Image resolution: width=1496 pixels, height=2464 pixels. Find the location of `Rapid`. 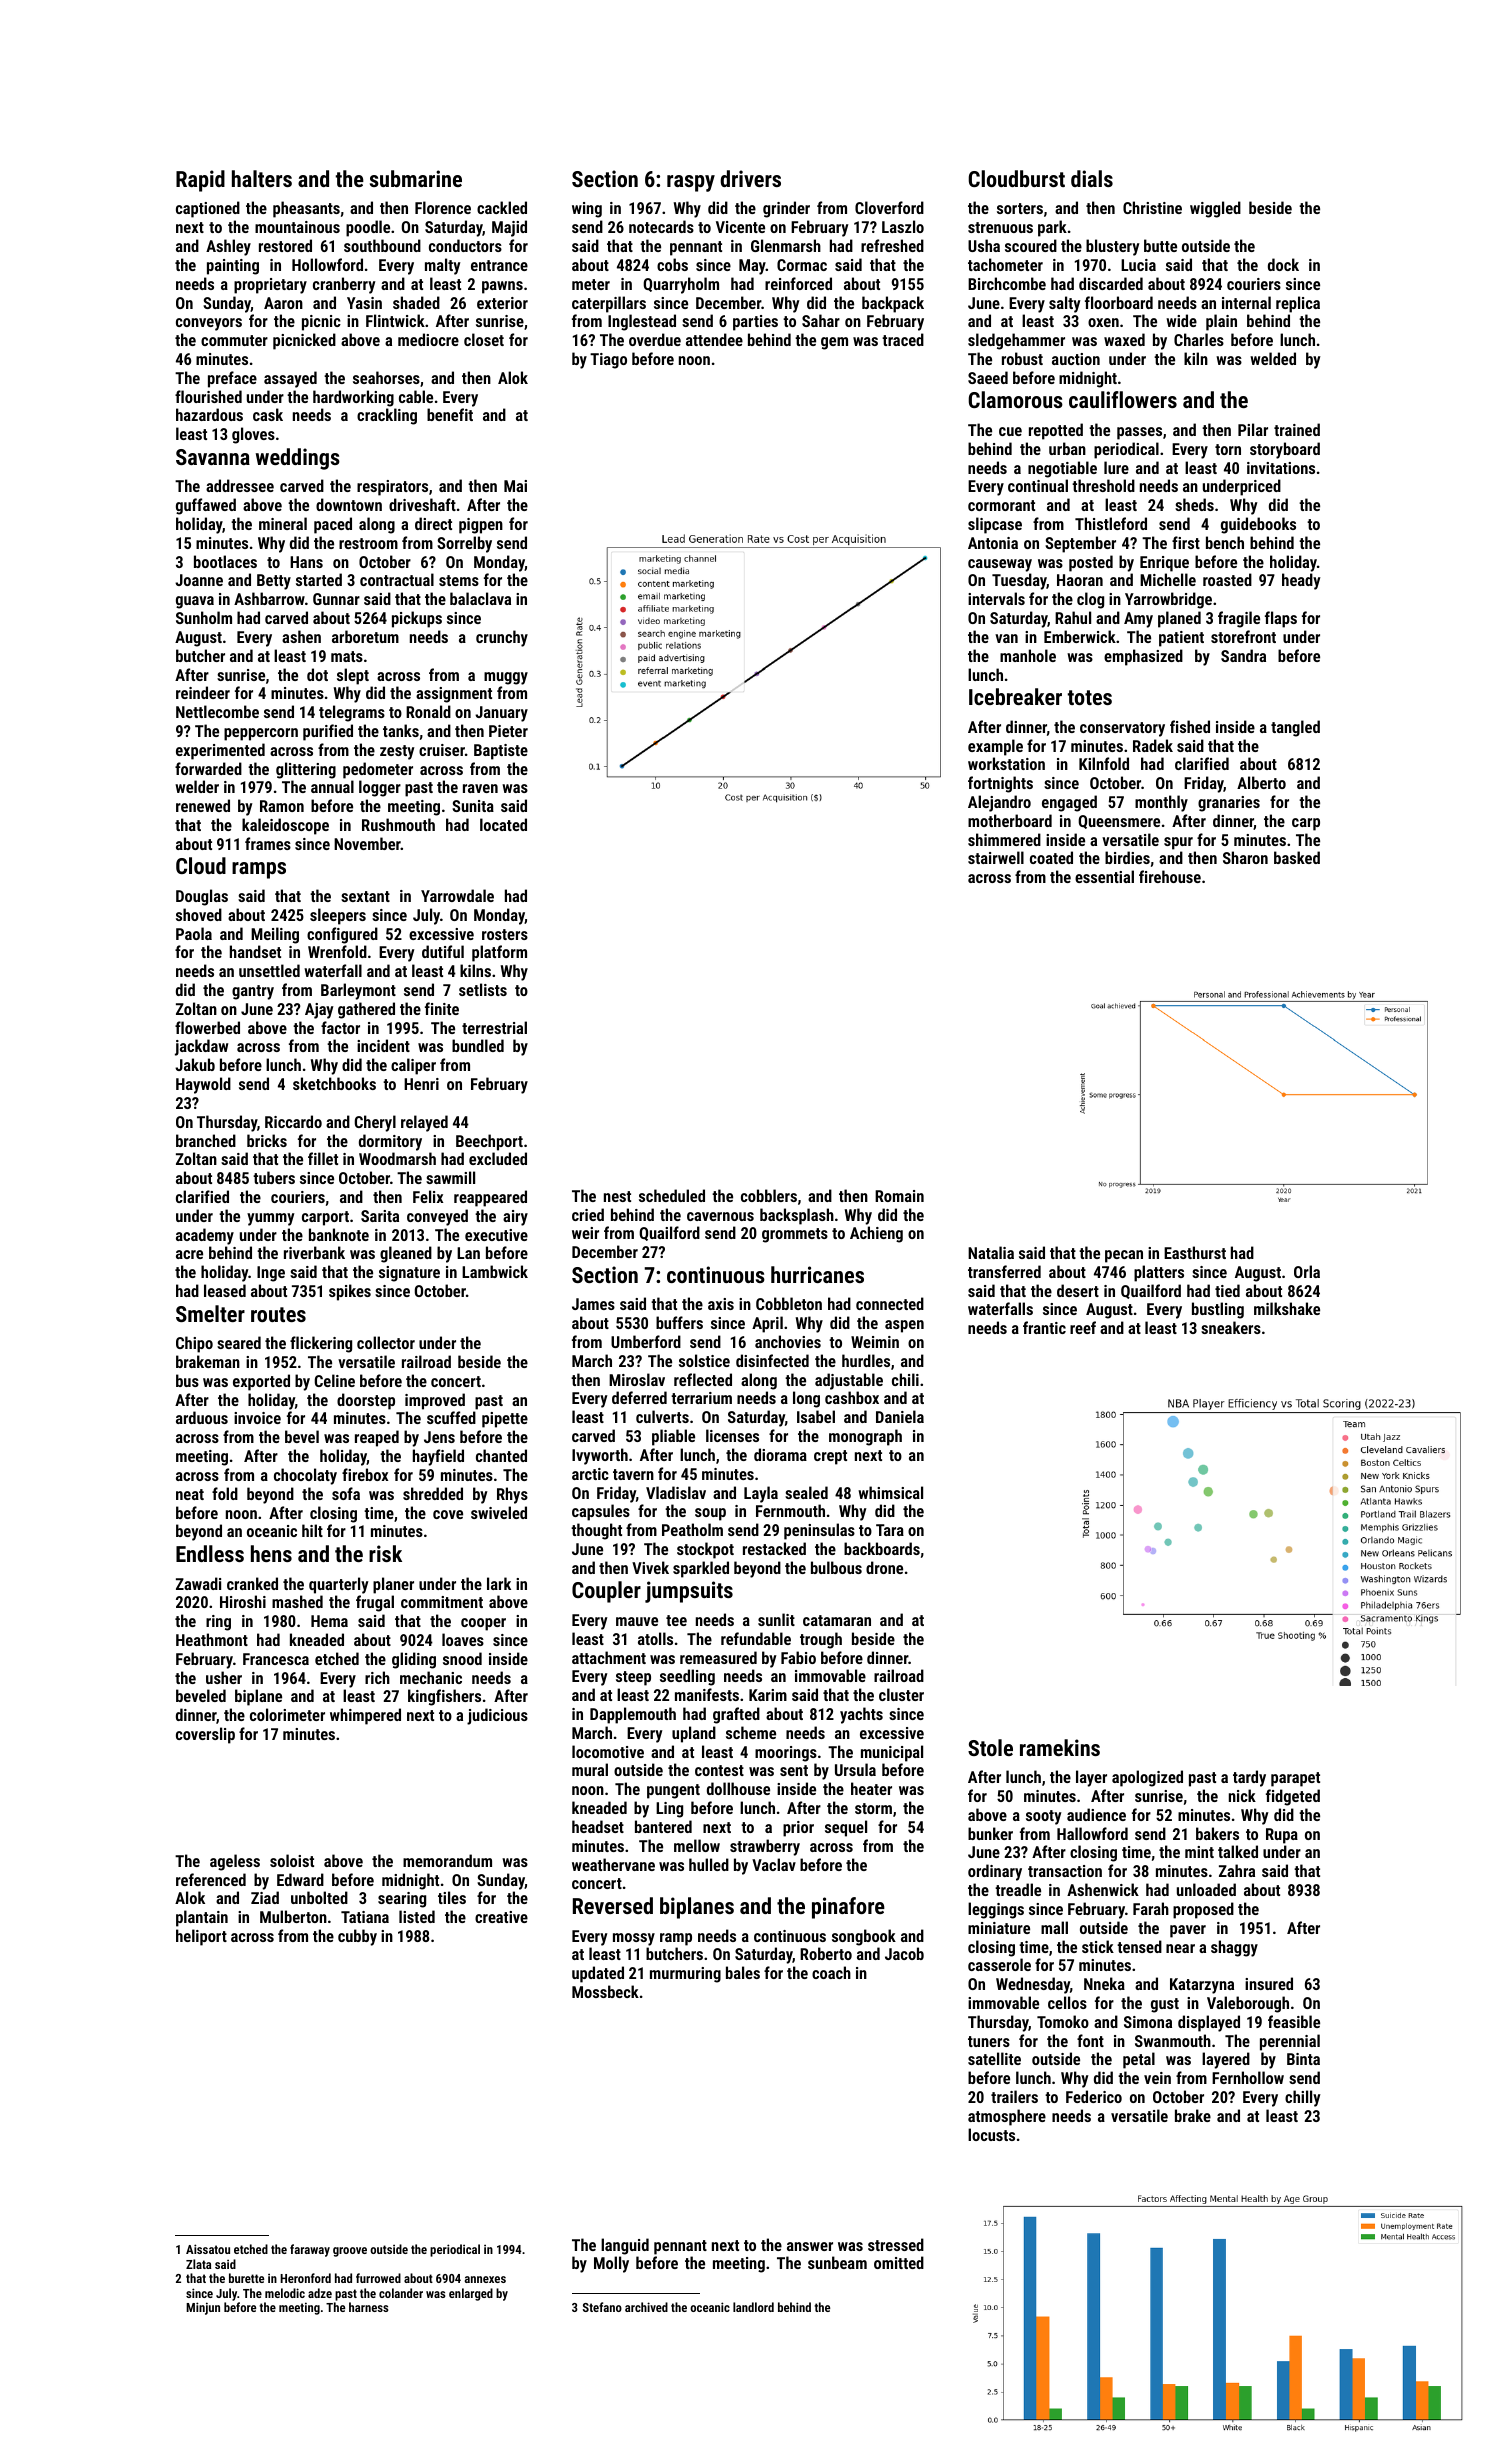

Rapid is located at coordinates (200, 181).
